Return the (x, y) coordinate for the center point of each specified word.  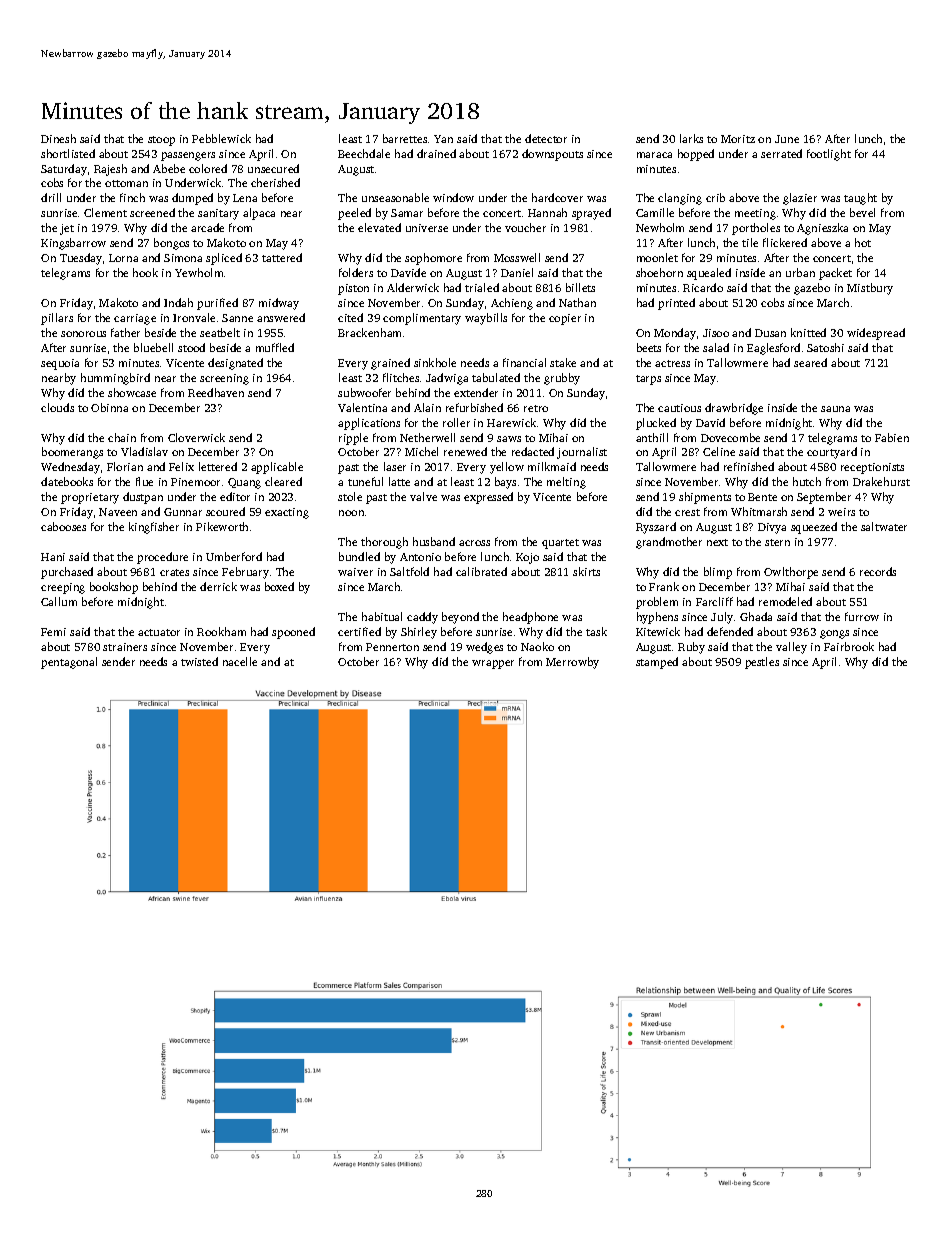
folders (356, 272)
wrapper (493, 664)
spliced (224, 259)
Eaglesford (773, 349)
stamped (657, 663)
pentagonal (69, 663)
